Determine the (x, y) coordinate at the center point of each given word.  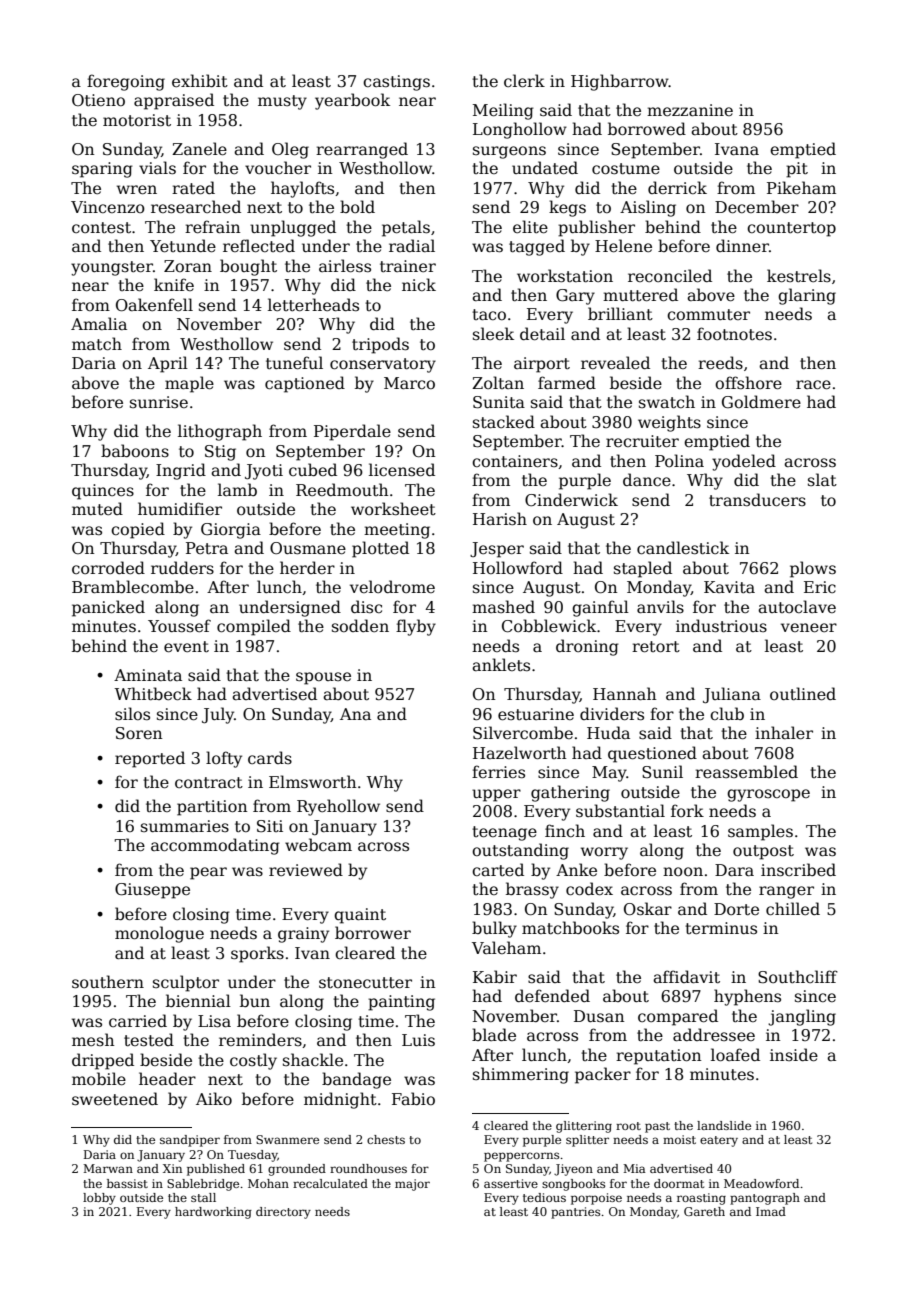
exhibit (200, 80)
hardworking (213, 1213)
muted (97, 508)
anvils (660, 607)
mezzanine (690, 110)
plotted (380, 549)
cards (270, 757)
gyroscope (768, 795)
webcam (318, 845)
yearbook (352, 101)
